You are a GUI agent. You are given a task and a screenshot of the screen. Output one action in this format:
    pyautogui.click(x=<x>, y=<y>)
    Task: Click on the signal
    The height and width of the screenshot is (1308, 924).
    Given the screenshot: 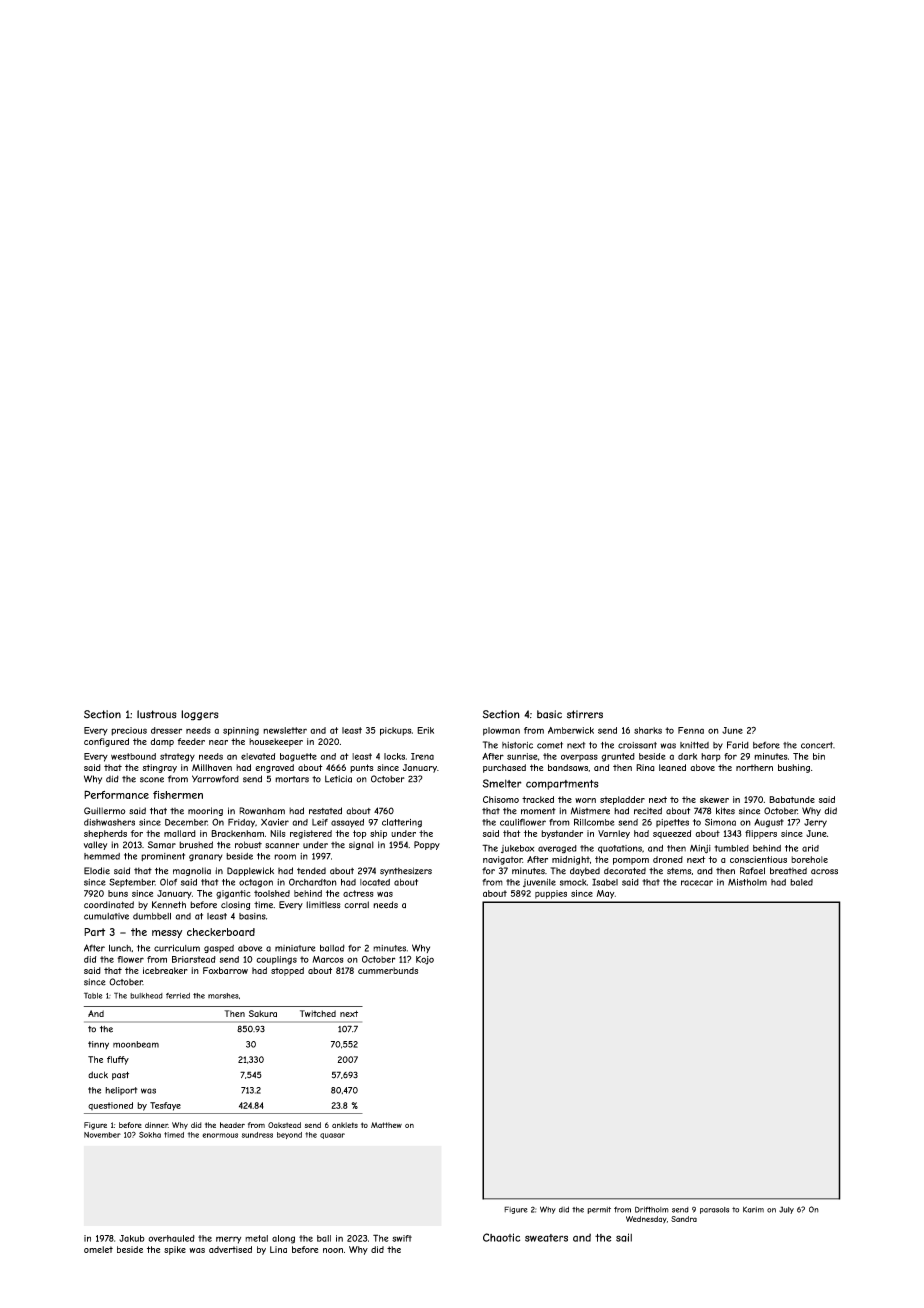 What is the action you would take?
    pyautogui.click(x=361, y=845)
